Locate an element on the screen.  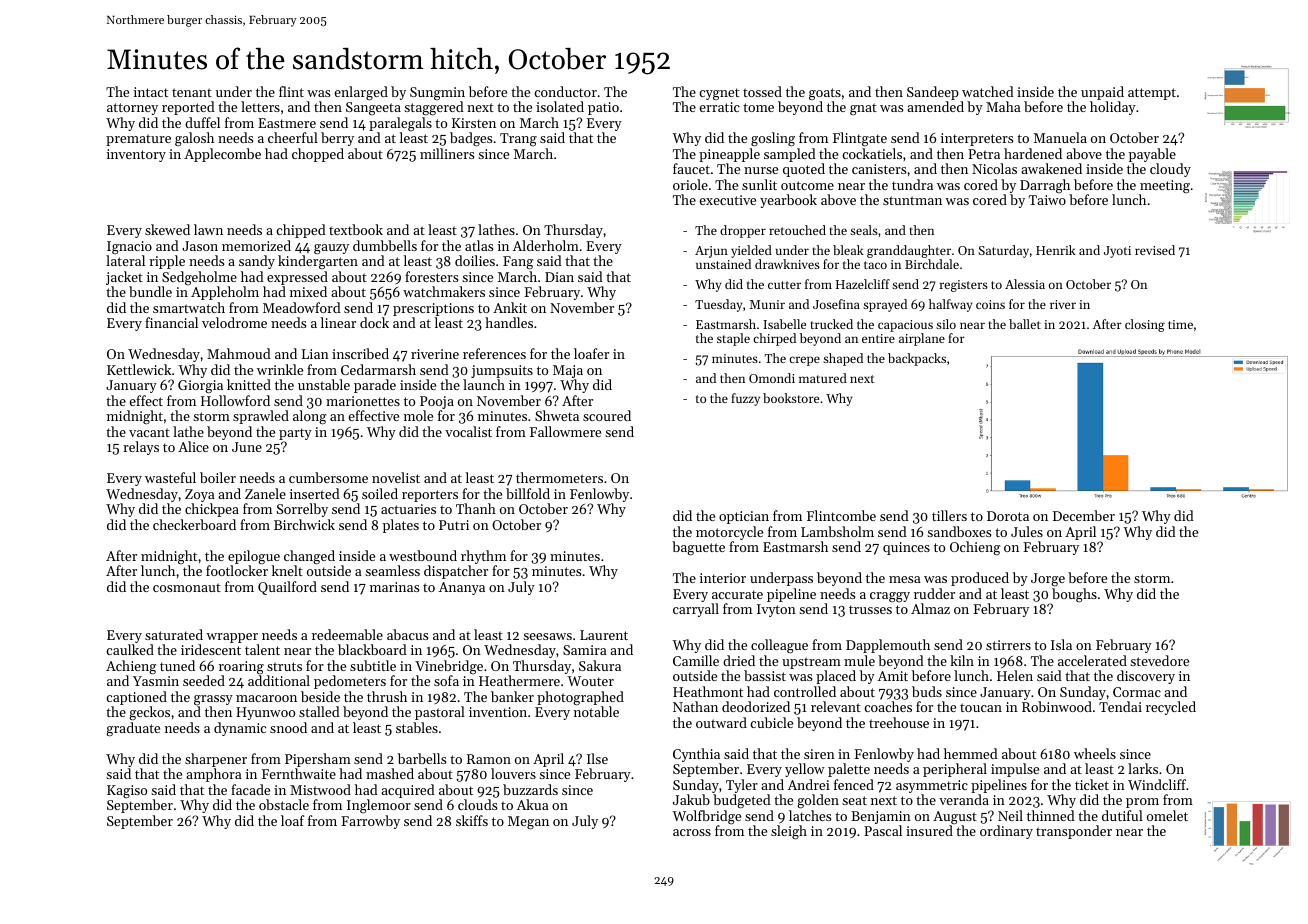
Sungmin is located at coordinates (437, 93).
